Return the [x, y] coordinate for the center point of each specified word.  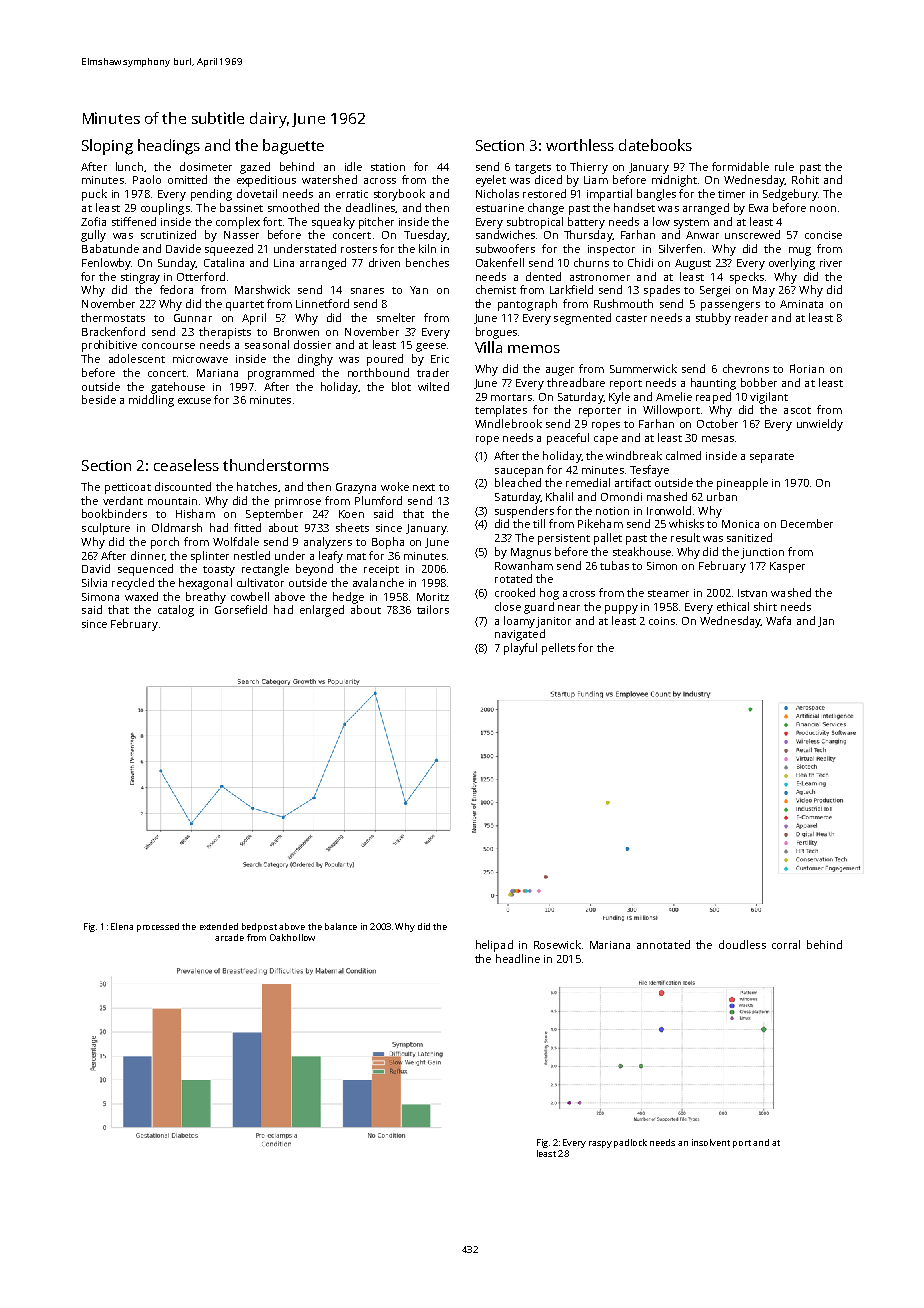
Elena [122, 926]
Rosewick [557, 944]
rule [784, 166]
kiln [427, 248]
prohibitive [109, 346]
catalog [176, 611]
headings [169, 147]
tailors [433, 609]
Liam [596, 180]
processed [158, 927]
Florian [807, 368]
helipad [494, 946]
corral [786, 944]
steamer [668, 593]
